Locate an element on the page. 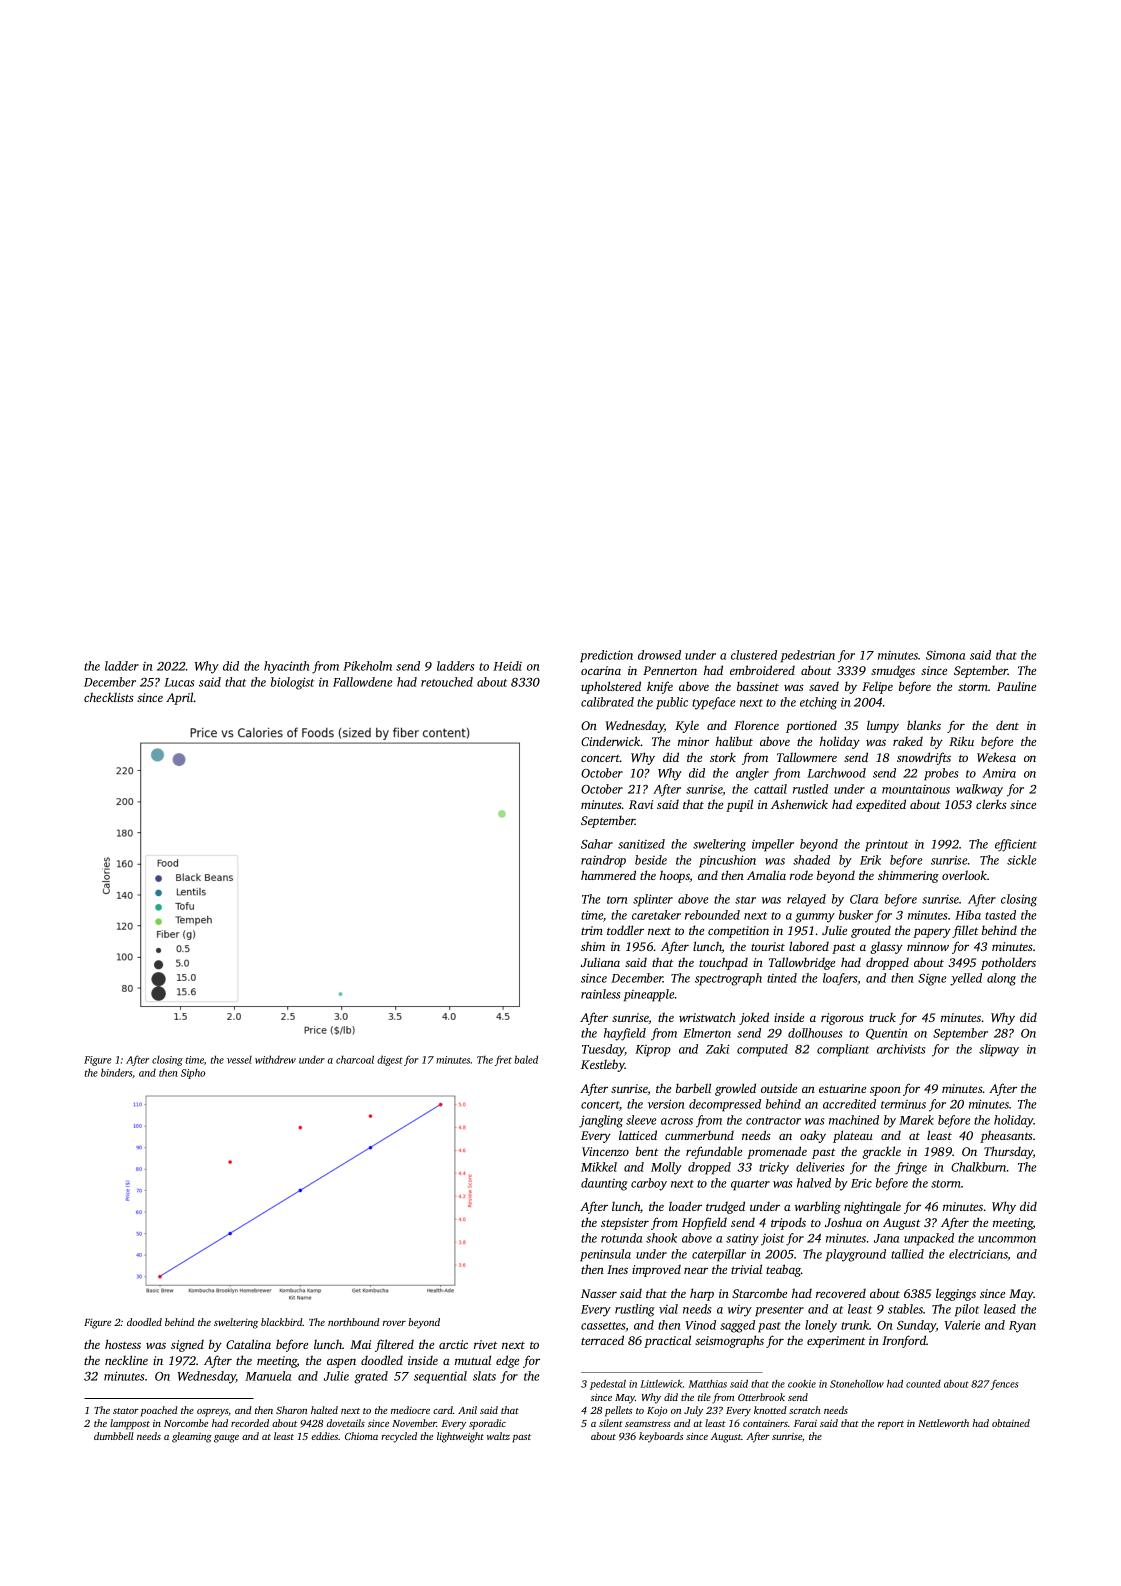  Sipho is located at coordinates (193, 1073).
